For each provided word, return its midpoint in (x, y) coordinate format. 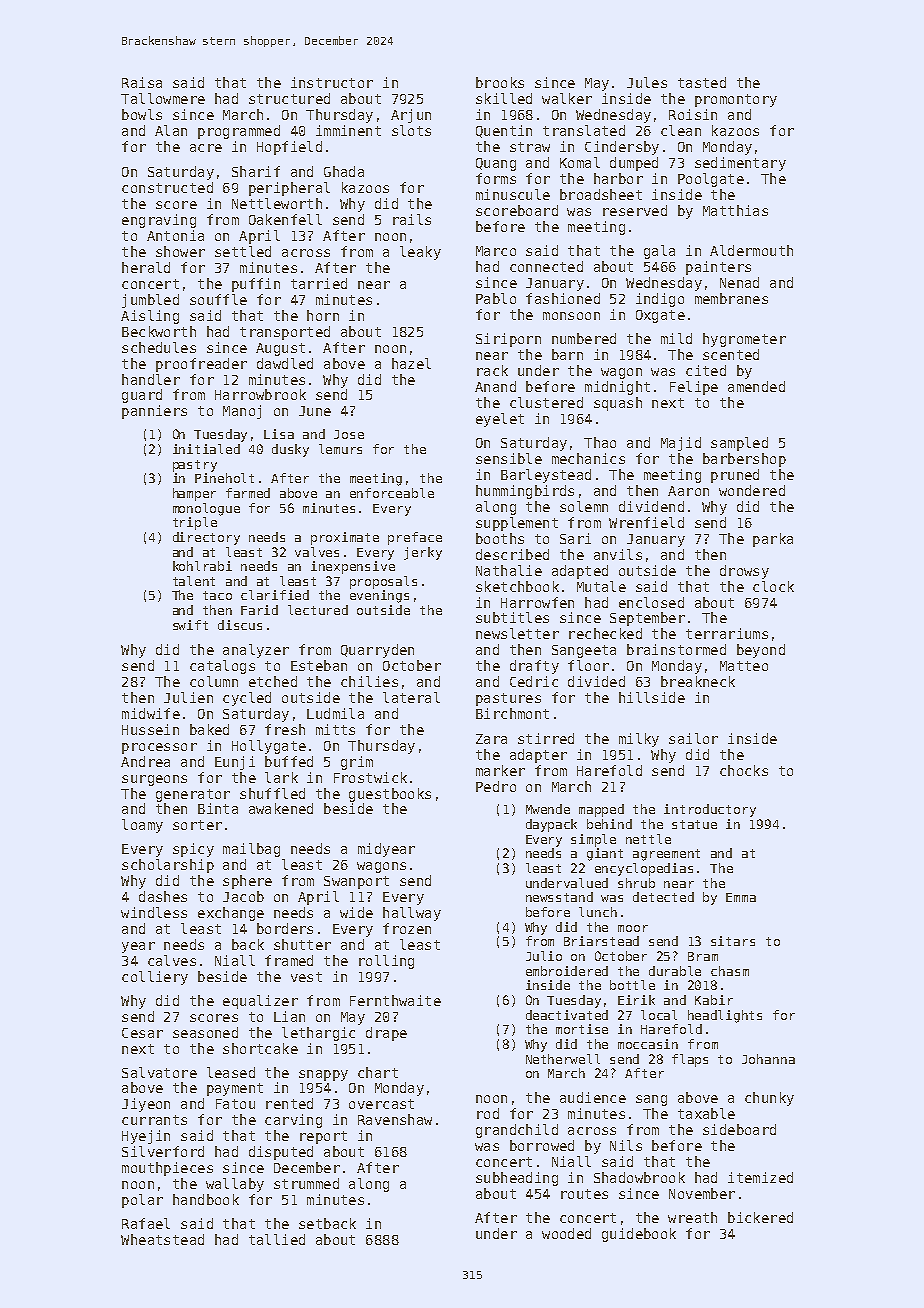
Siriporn (508, 340)
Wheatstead (162, 1239)
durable (675, 971)
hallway (412, 914)
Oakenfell (285, 219)
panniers (154, 412)
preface (415, 538)
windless (154, 912)
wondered (752, 490)
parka (773, 540)
